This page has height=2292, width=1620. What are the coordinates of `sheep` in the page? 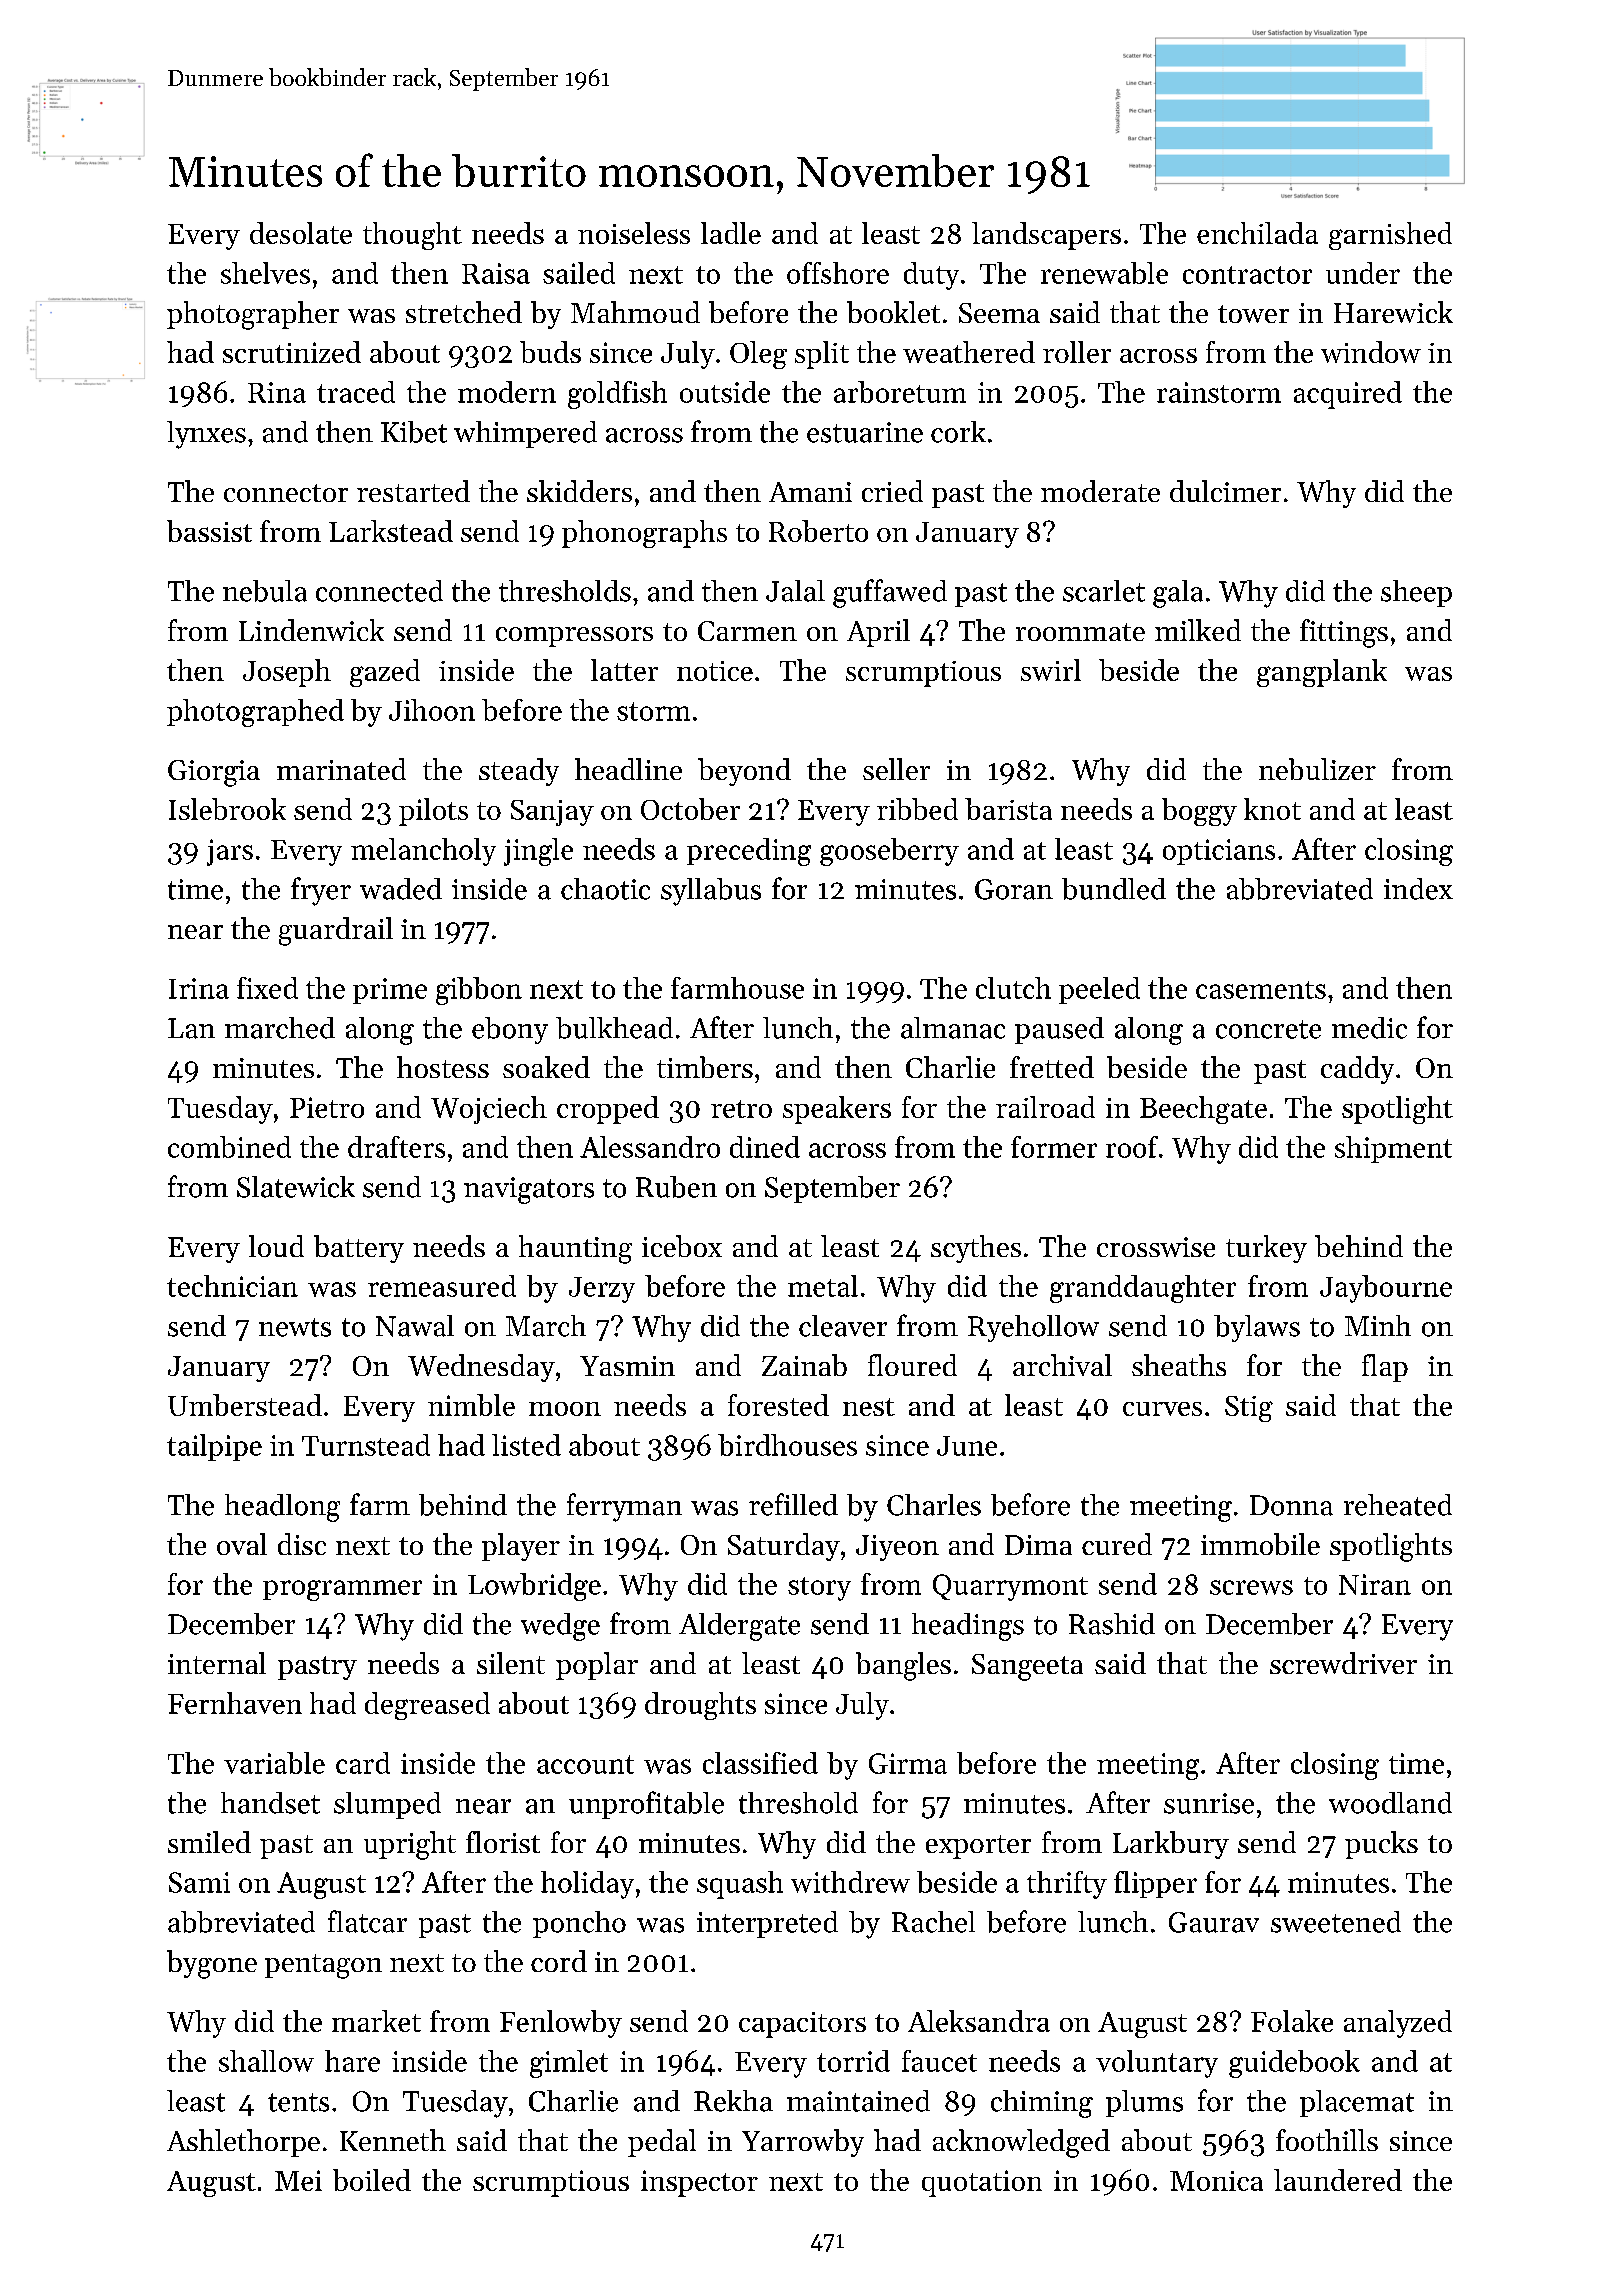 It's located at (1416, 593).
